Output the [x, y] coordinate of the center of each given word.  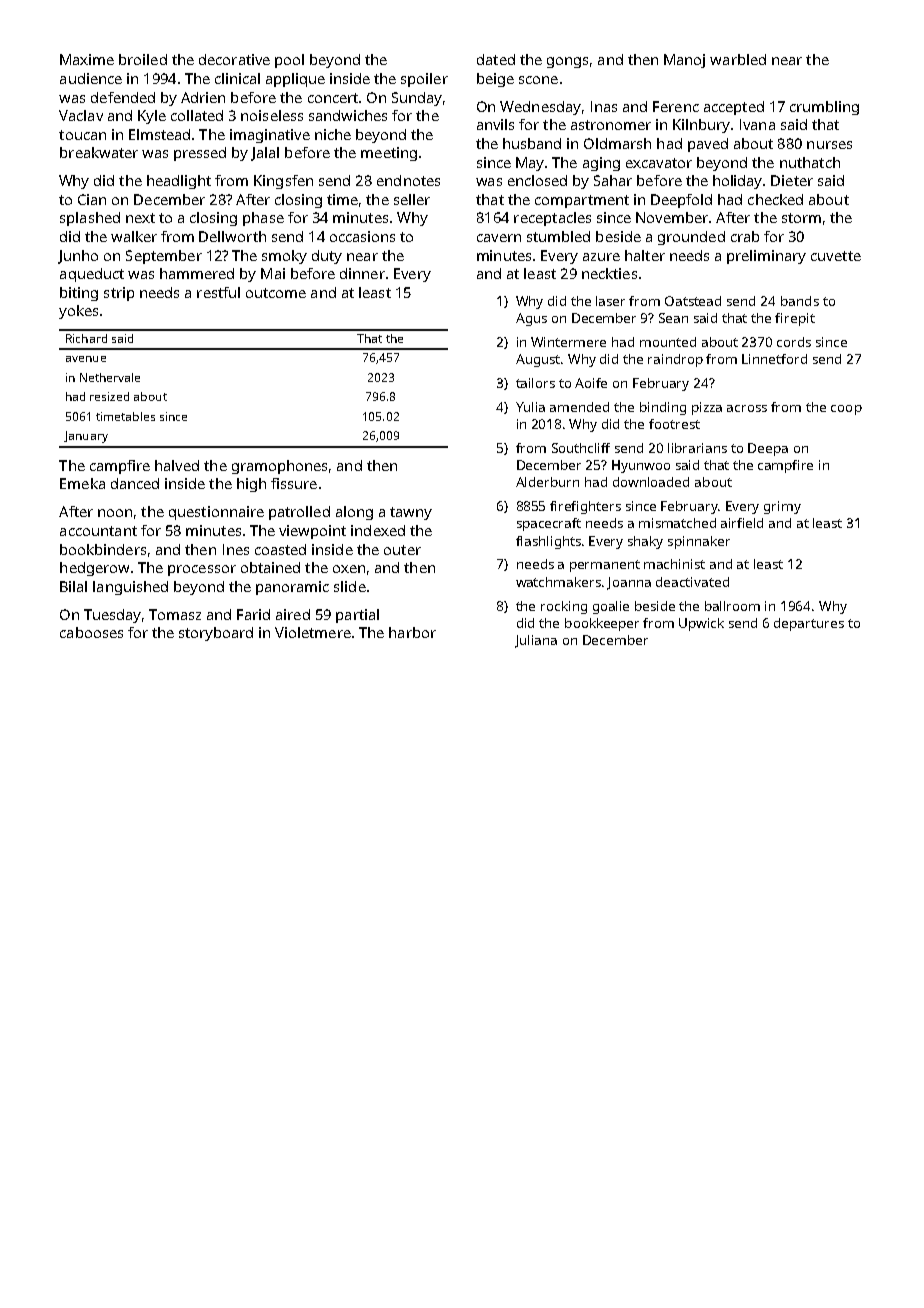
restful [218, 292]
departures [809, 624]
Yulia [530, 407]
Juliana [536, 641]
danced [135, 483]
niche [333, 134]
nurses [829, 145]
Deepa [768, 449]
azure [601, 257]
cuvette [836, 256]
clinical [237, 78]
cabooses [91, 632]
